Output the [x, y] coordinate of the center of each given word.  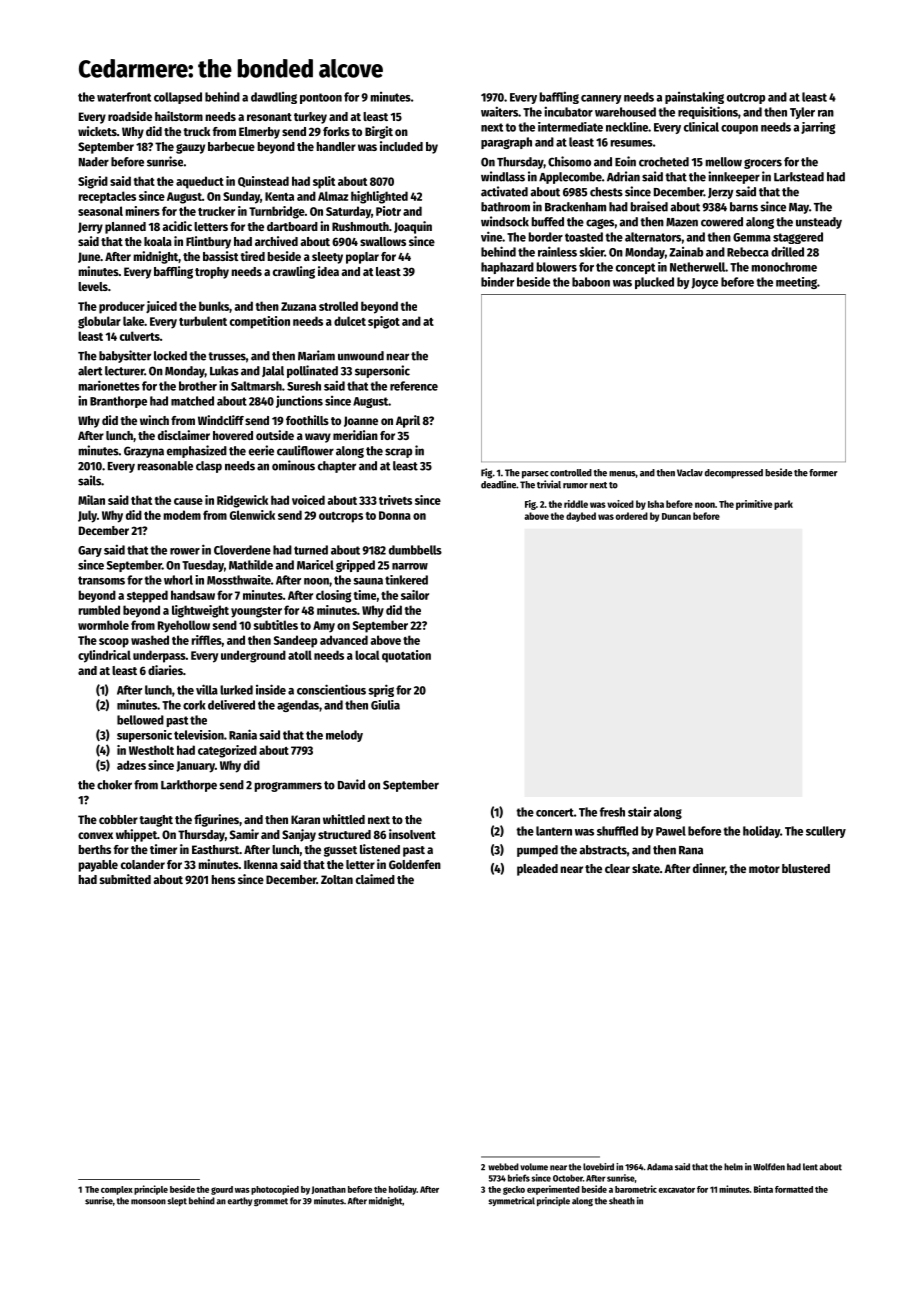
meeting [796, 283]
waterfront [124, 97]
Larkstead [799, 177]
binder [497, 282]
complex [117, 1190]
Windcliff [221, 420]
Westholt [151, 750]
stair [639, 812]
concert [555, 812]
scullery [826, 832]
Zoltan [337, 879]
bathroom [505, 207]
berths [95, 849]
